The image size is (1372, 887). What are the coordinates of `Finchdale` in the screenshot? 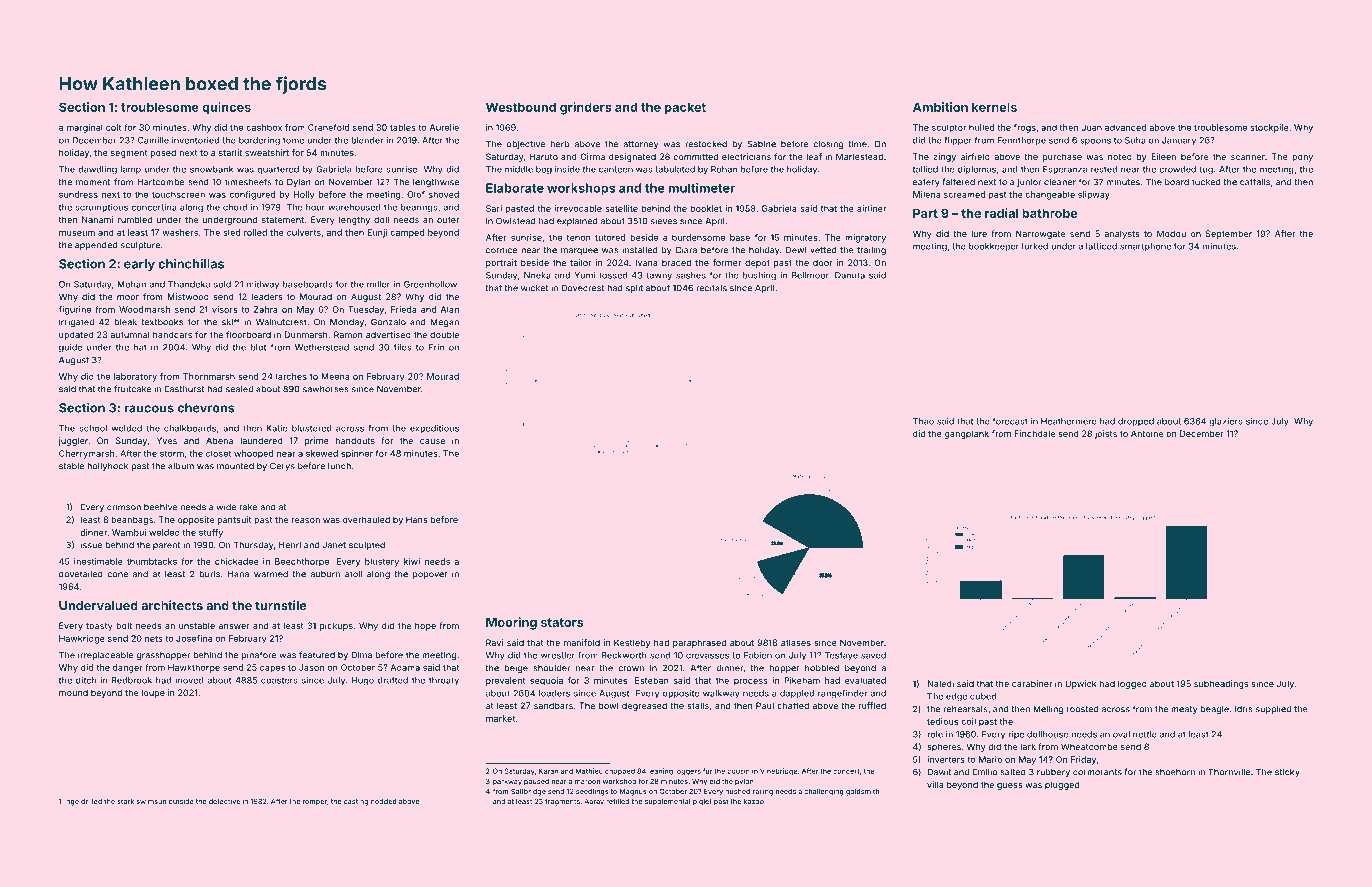 It's located at (1034, 433).
